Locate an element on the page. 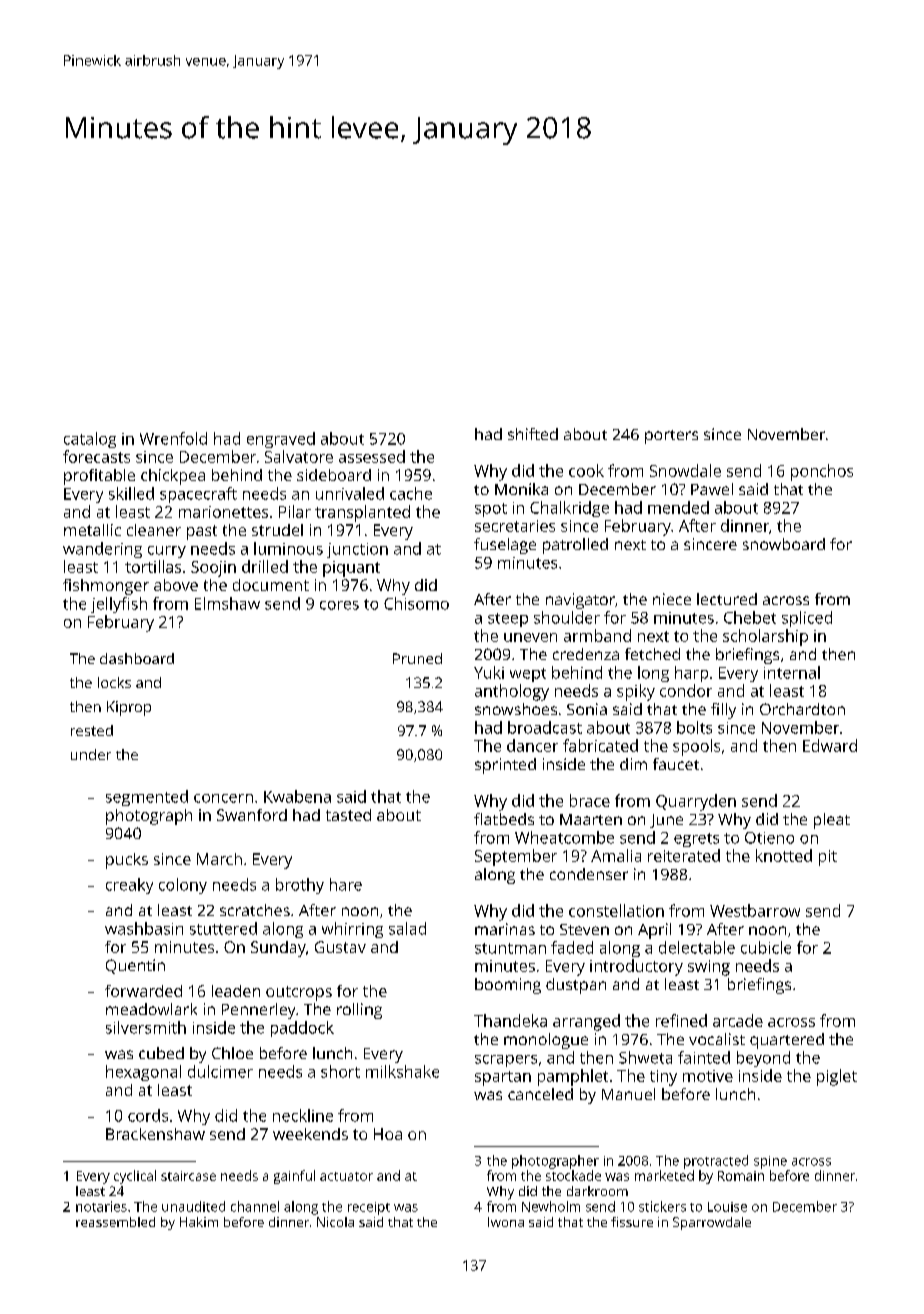 This document has width=924, height=1314. Wrenfold is located at coordinates (173, 438).
